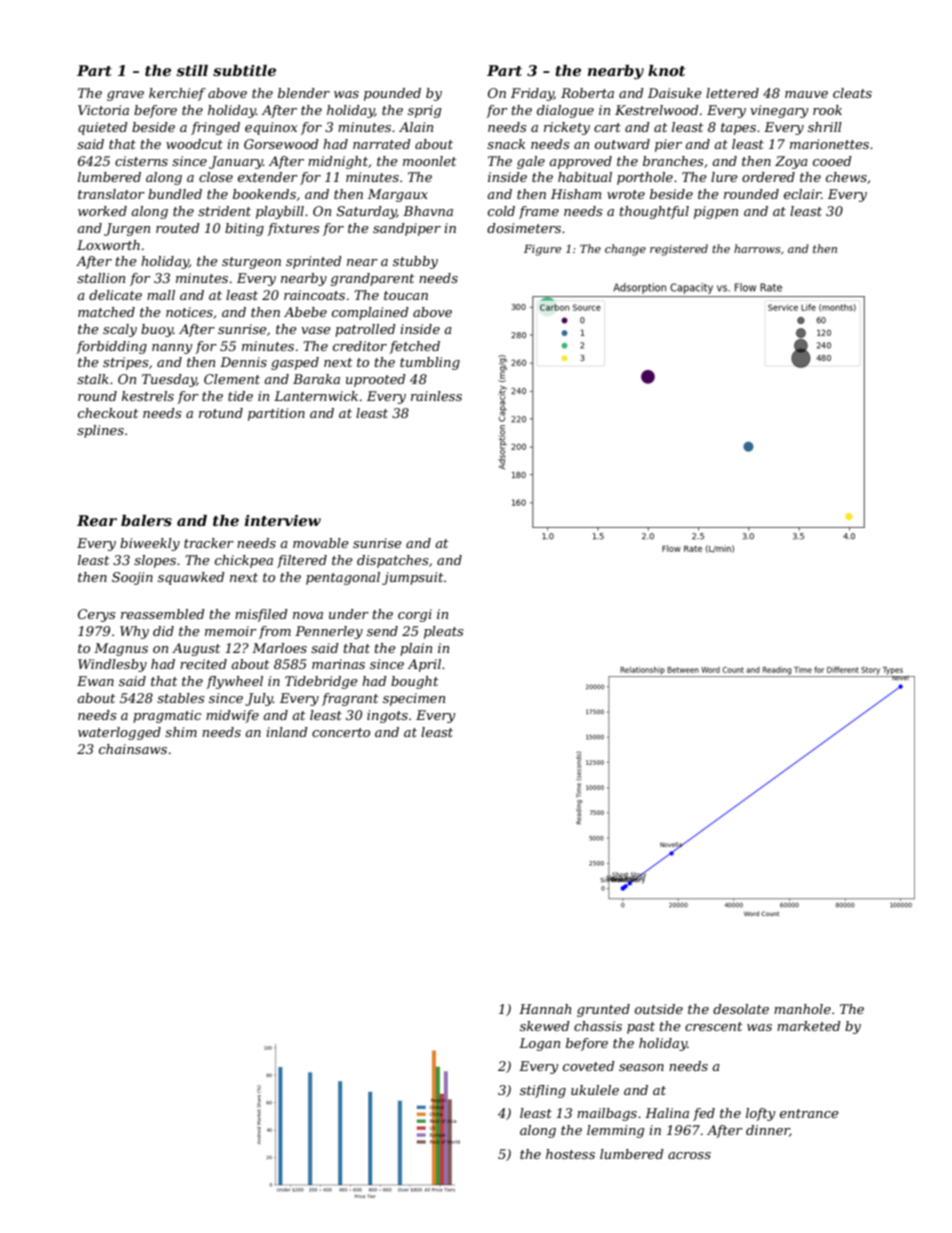 Image resolution: width=952 pixels, height=1233 pixels. Describe the element at coordinates (675, 93) in the page. I see `Daisuke` at that location.
